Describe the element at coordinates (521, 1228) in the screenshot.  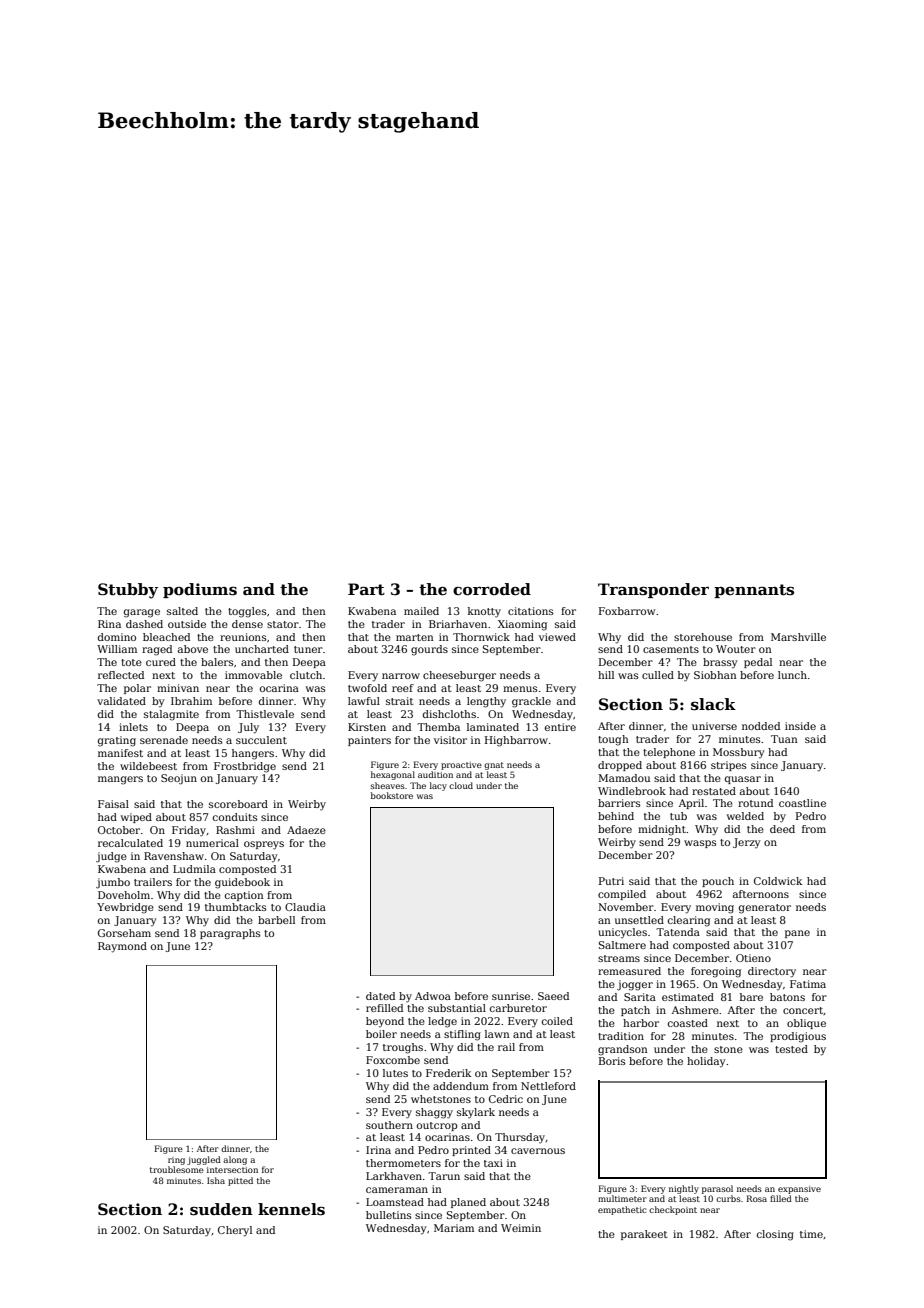
I see `Weimin` at that location.
